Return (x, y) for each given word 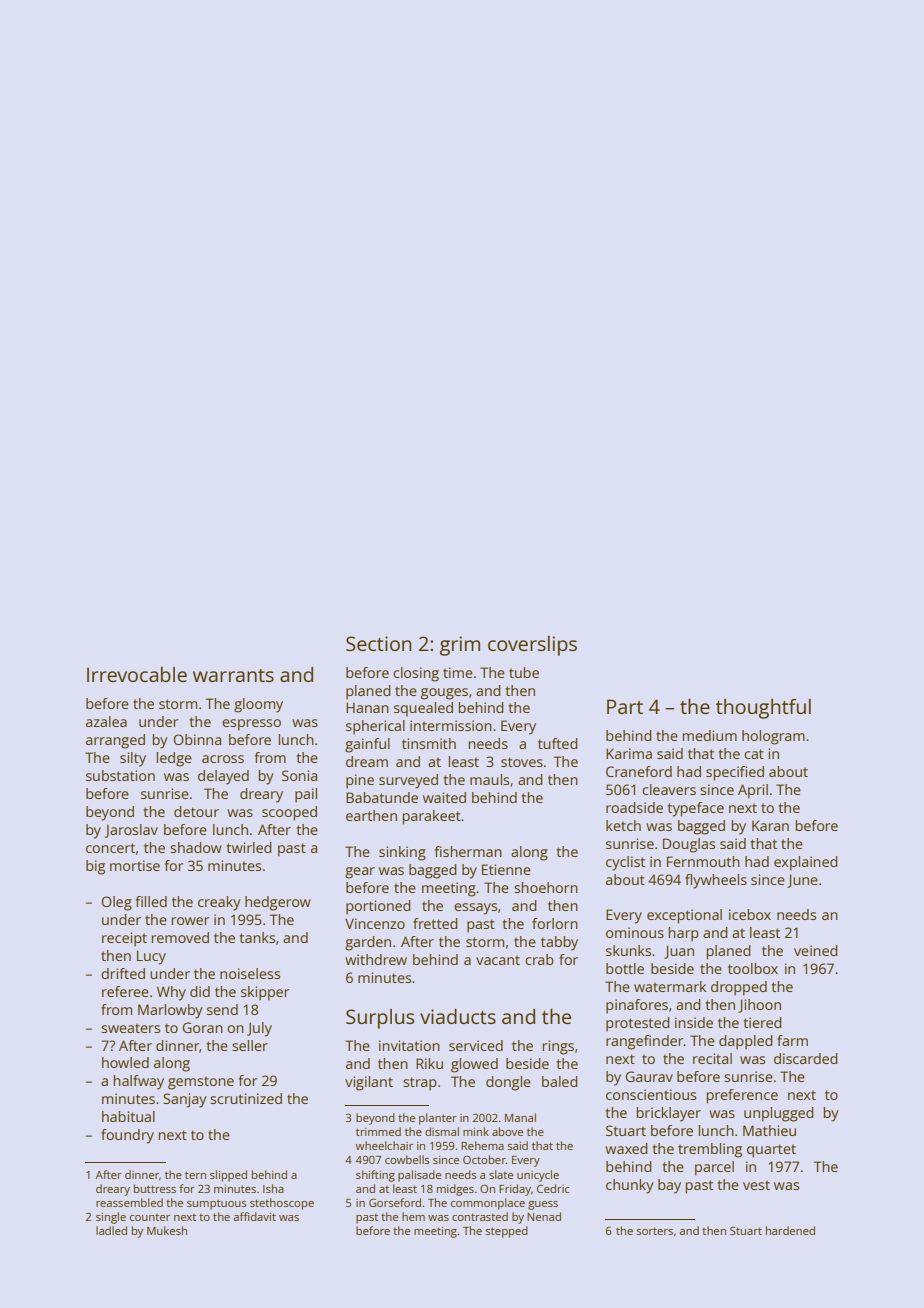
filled (151, 901)
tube (524, 672)
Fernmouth (703, 861)
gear (360, 873)
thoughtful (763, 709)
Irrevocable (137, 674)
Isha (273, 1188)
